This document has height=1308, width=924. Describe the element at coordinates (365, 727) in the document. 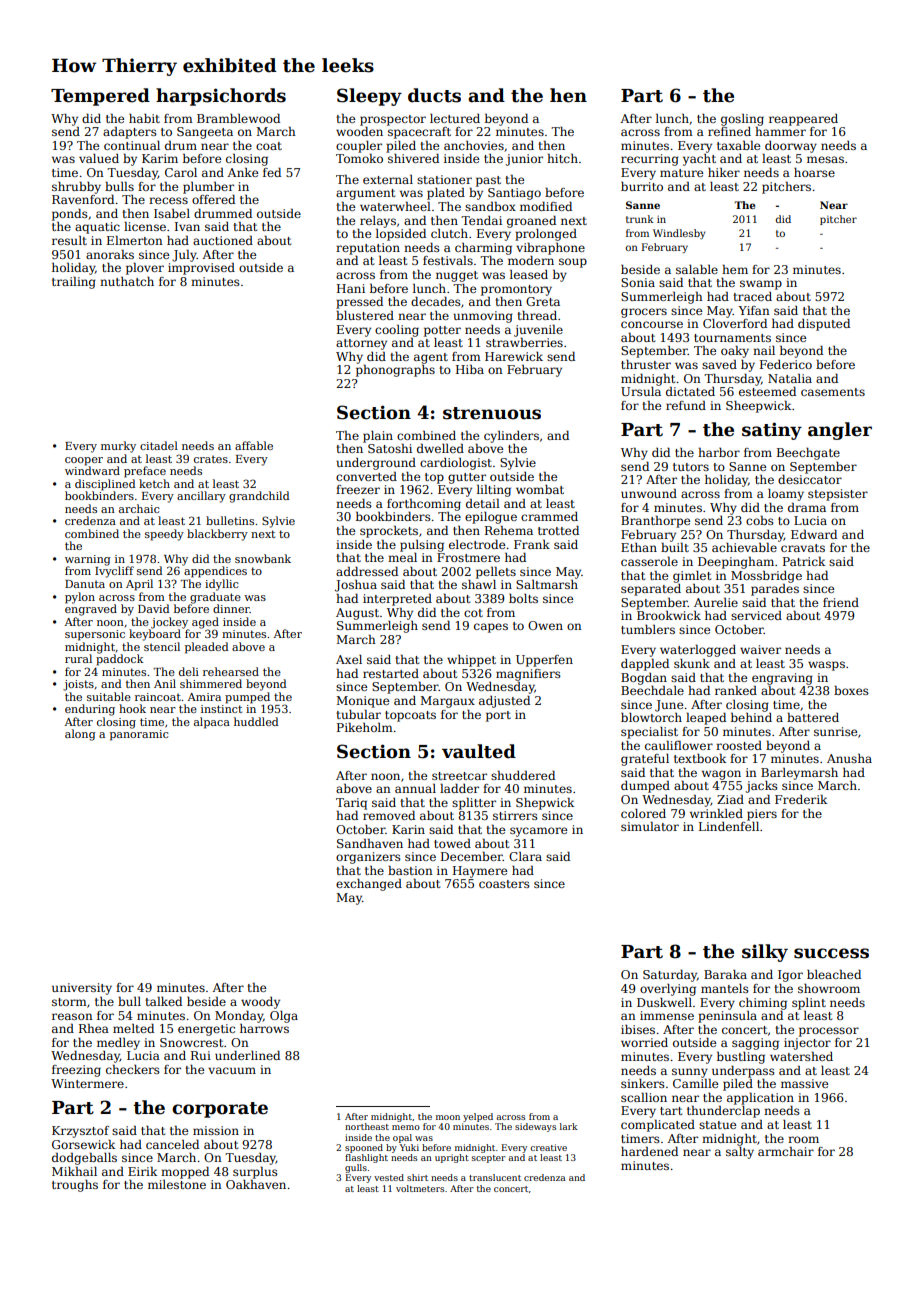

I see `Pikeholm` at that location.
